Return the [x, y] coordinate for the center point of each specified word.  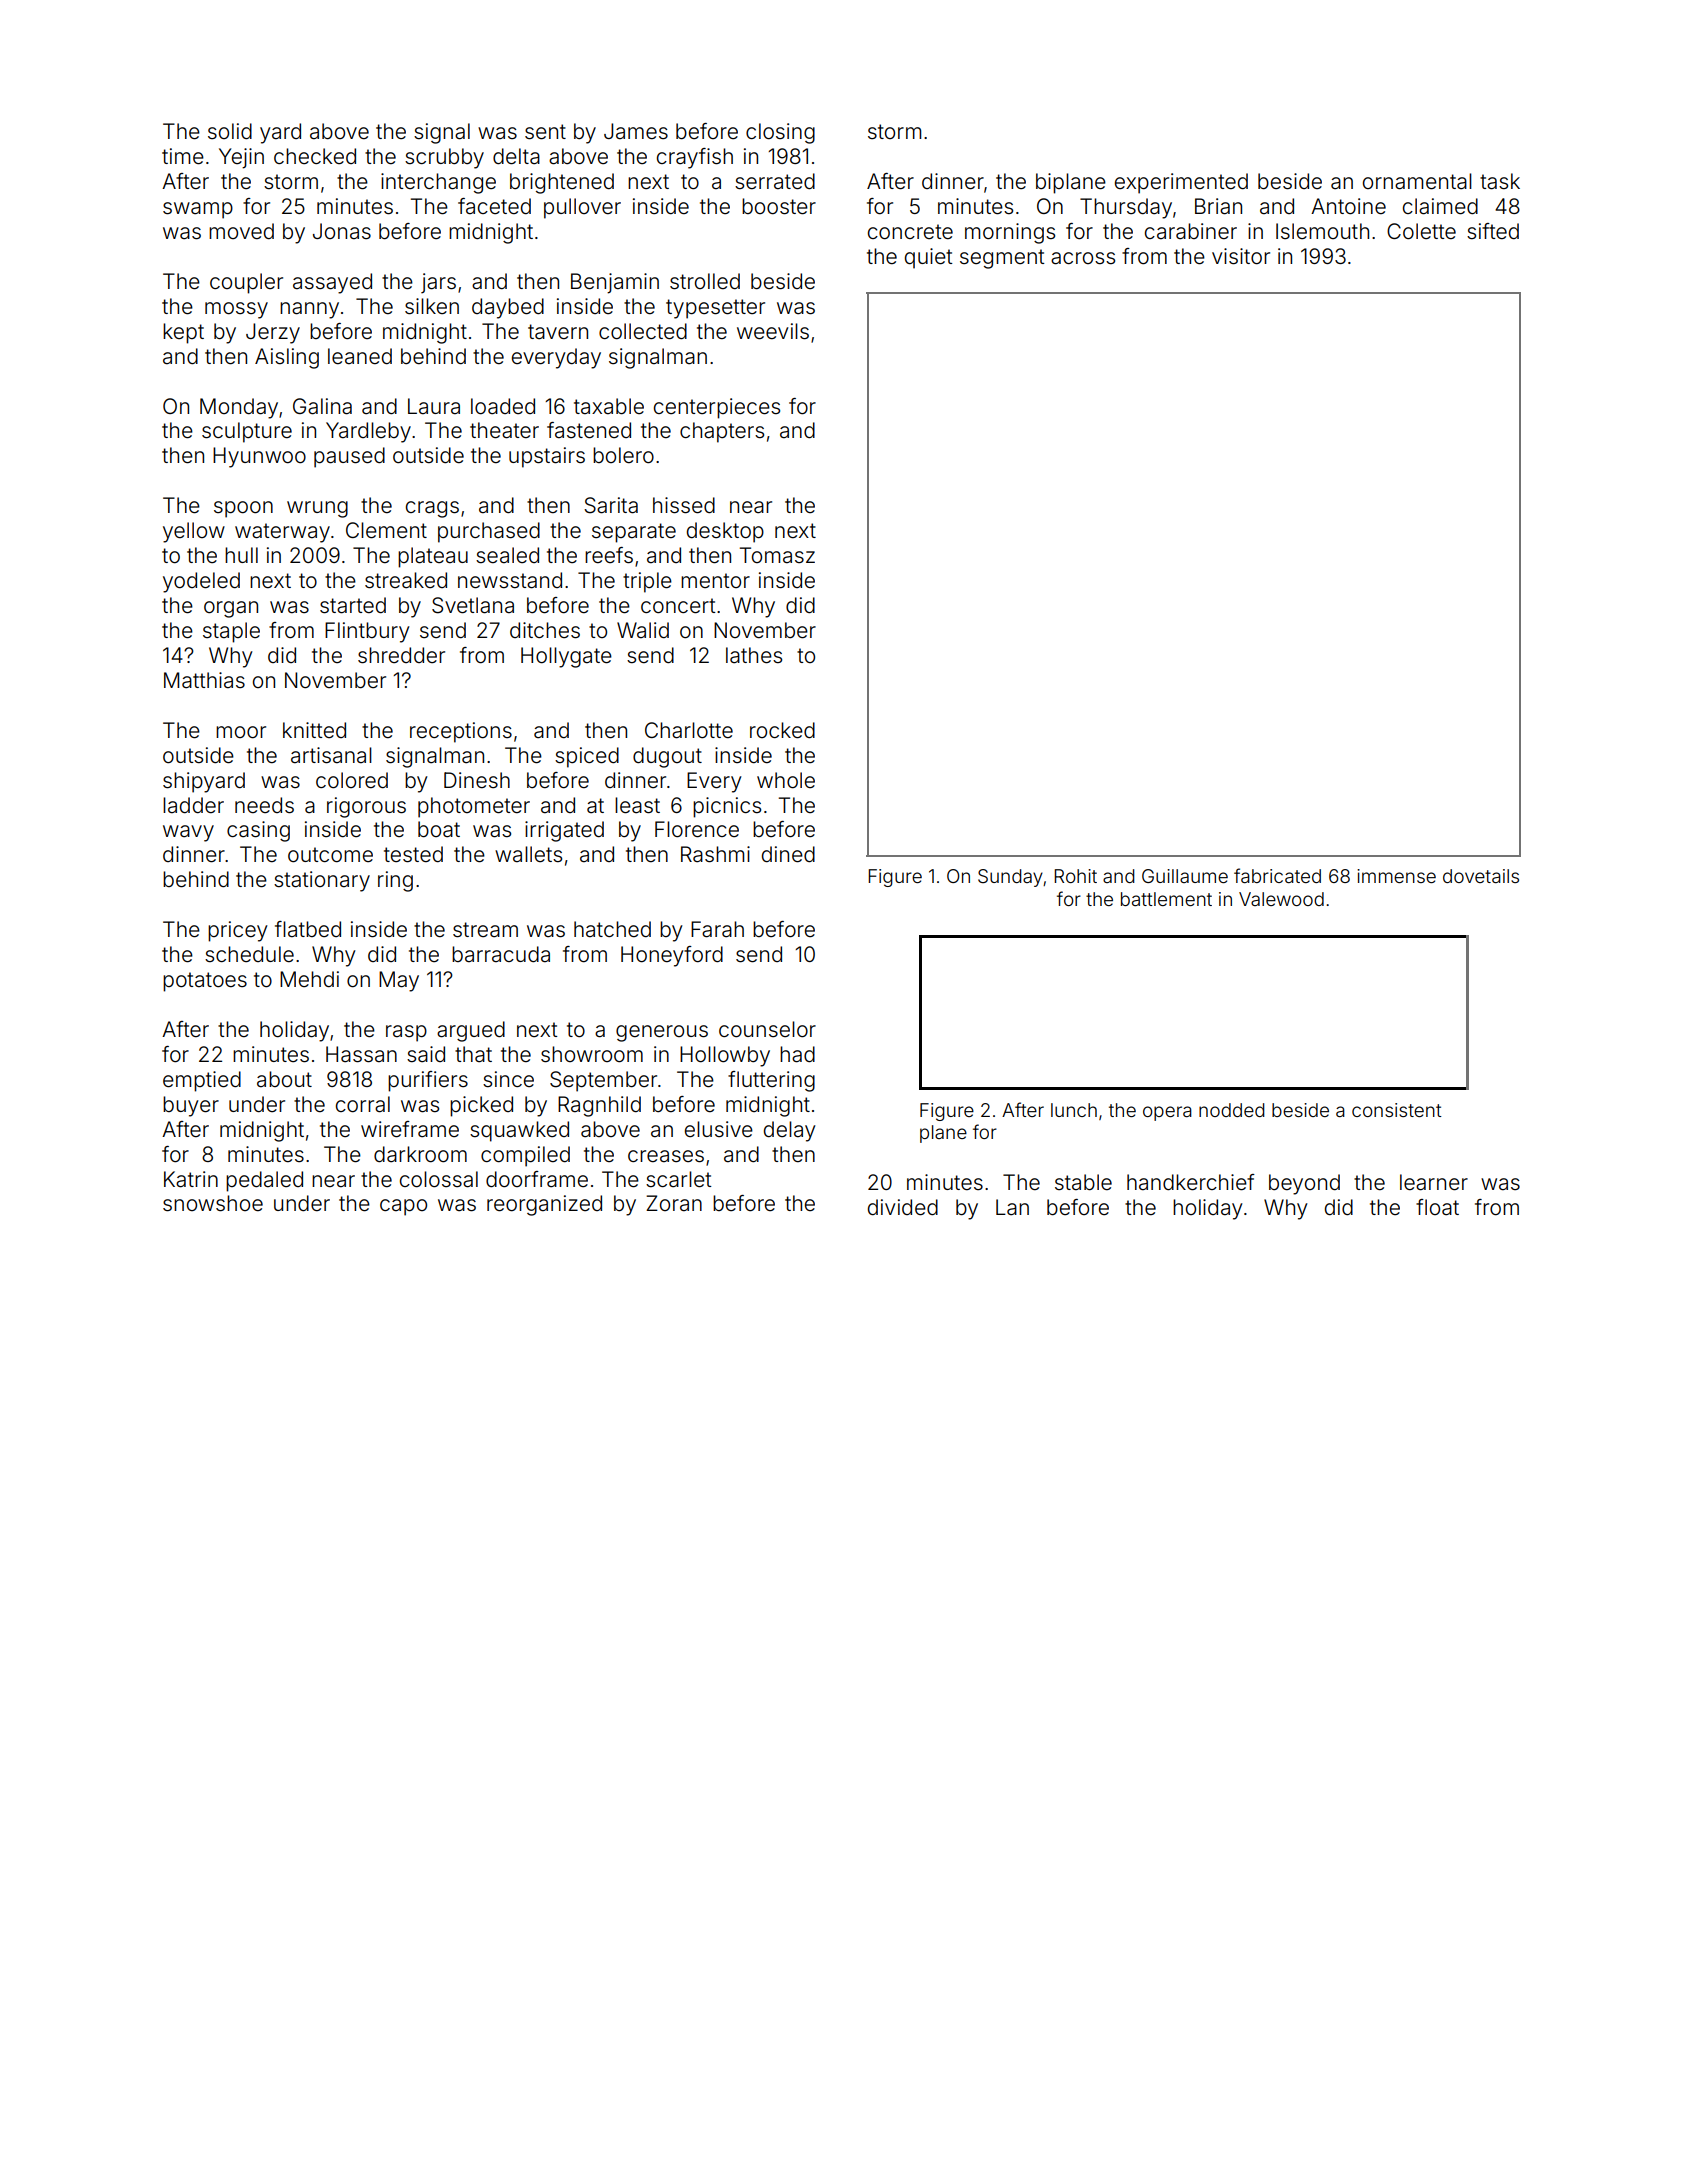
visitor [1241, 256]
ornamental [1417, 181]
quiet [928, 258]
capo [403, 1207]
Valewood [1281, 899]
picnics [727, 807]
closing [780, 133]
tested [413, 854]
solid [230, 131]
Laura [434, 406]
